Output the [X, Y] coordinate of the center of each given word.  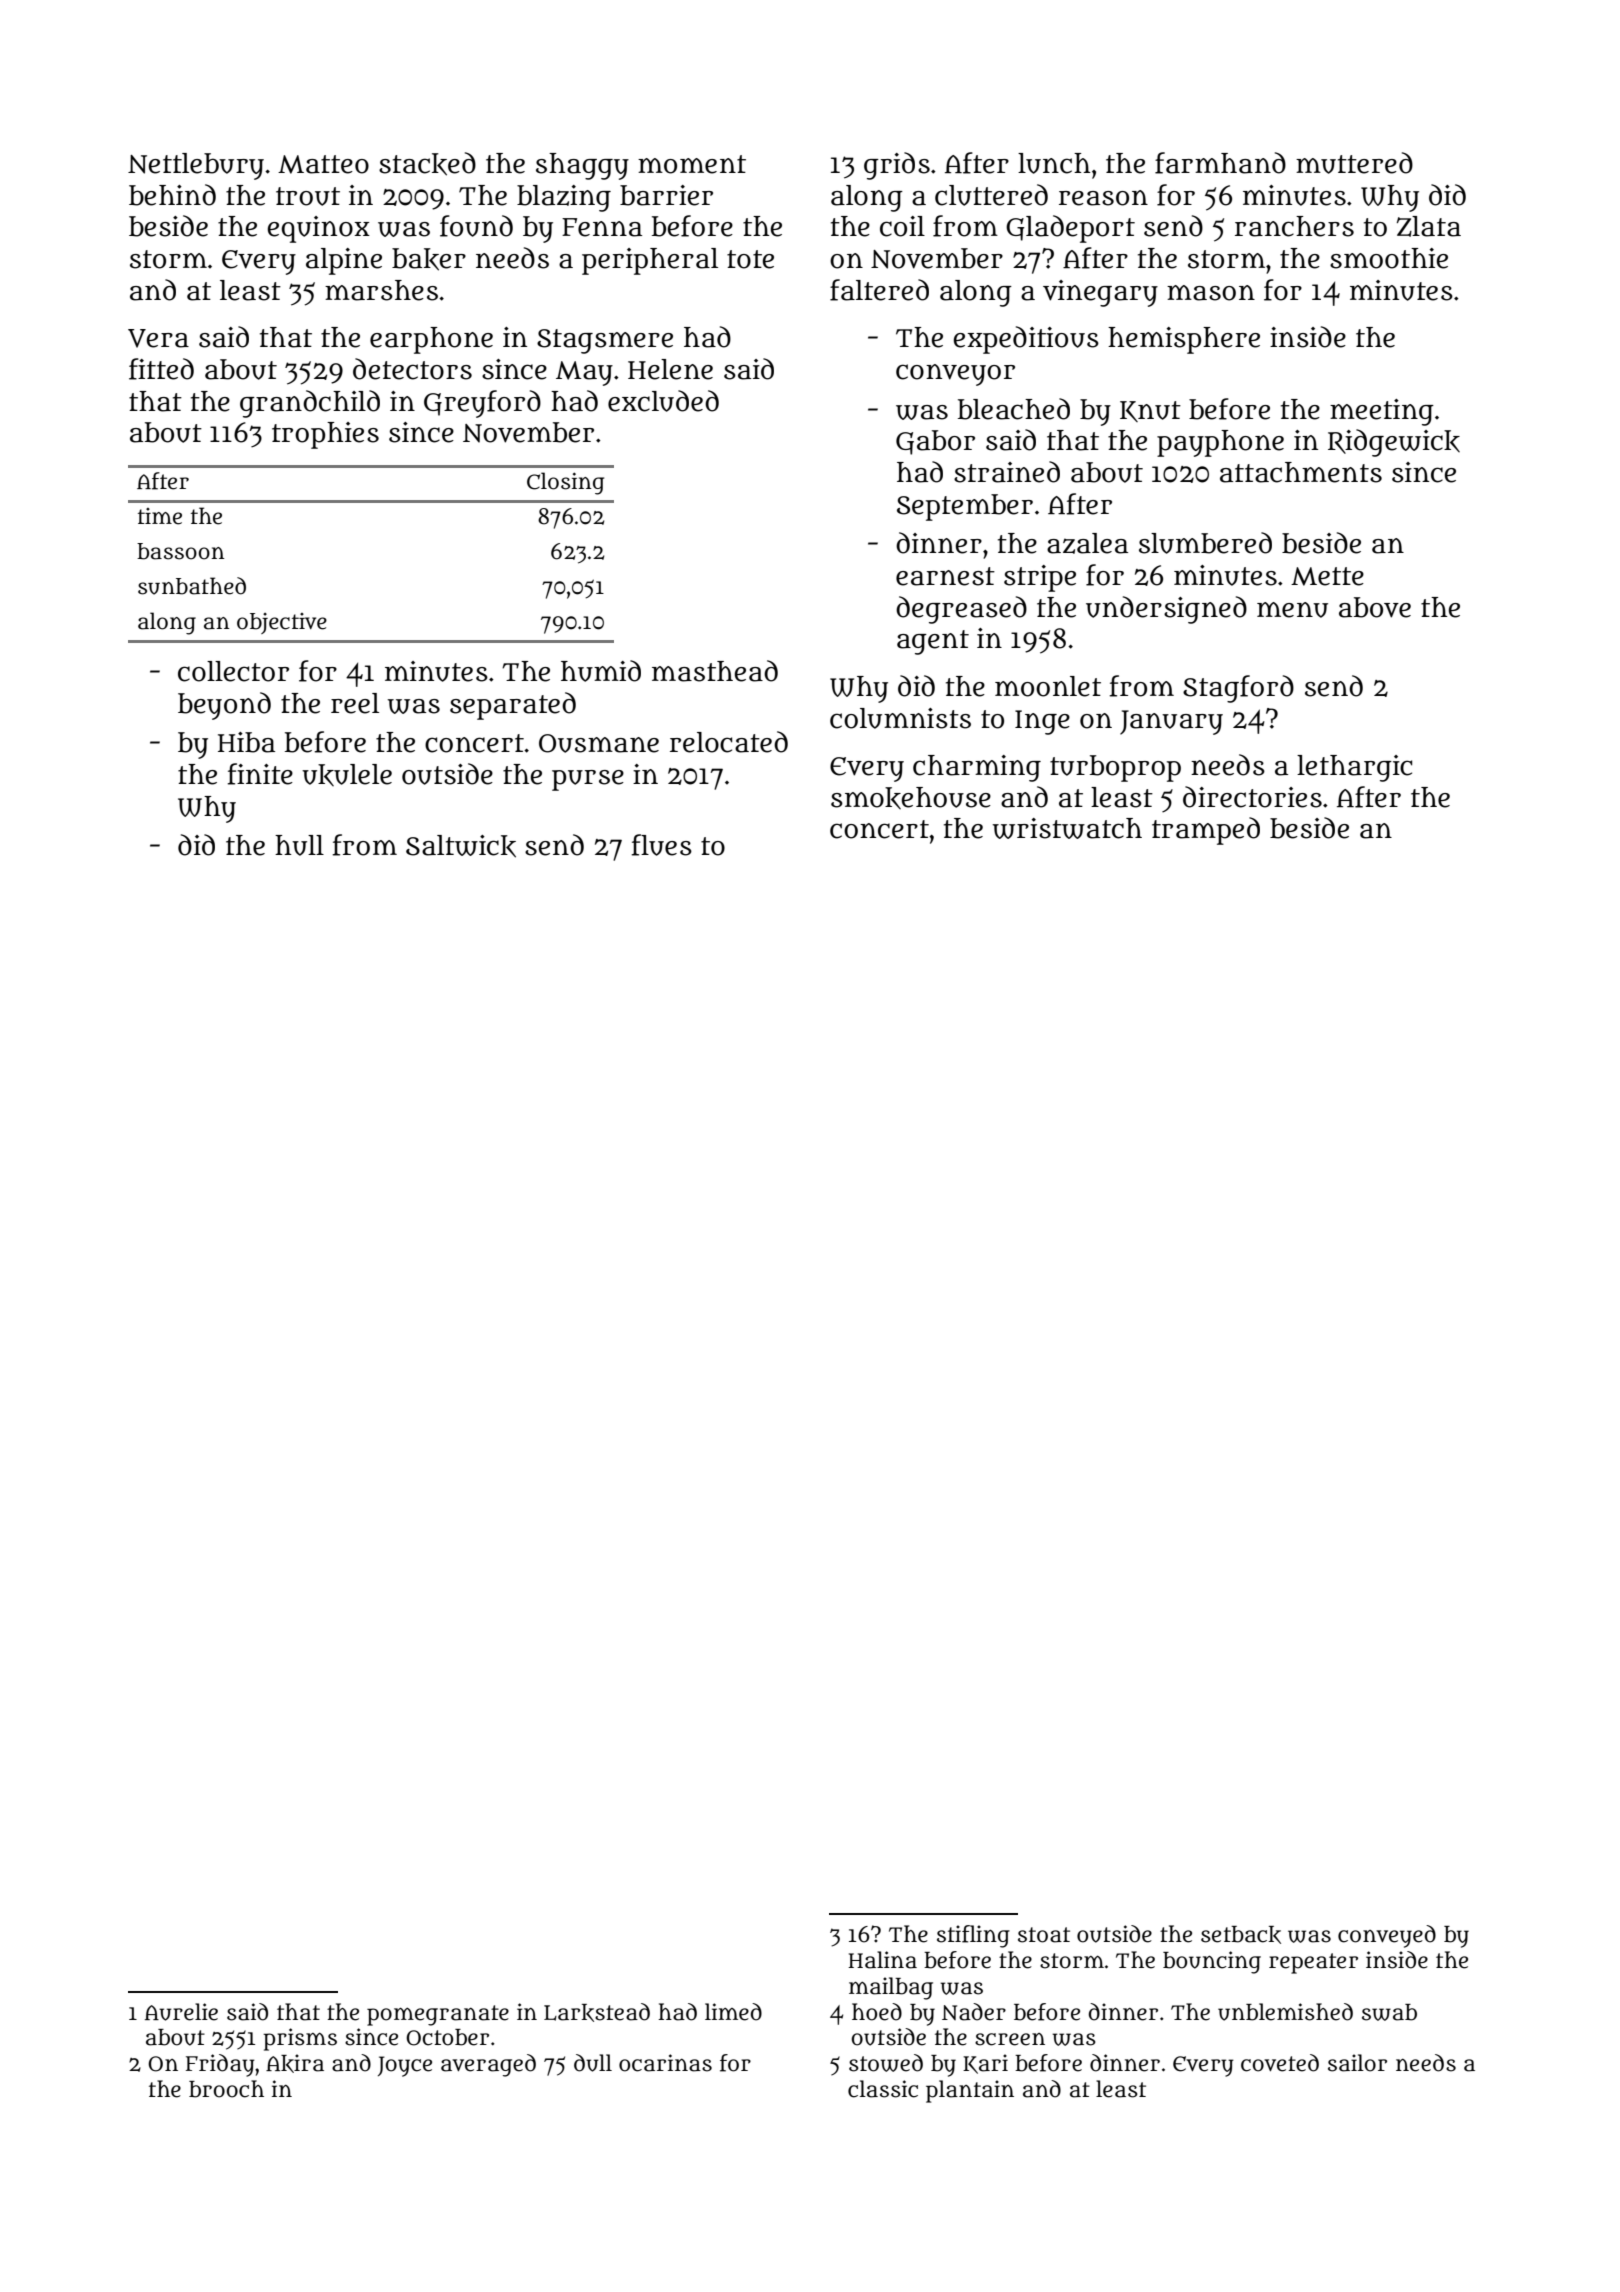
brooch [226, 2089]
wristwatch [1067, 828]
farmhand [1220, 163]
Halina [882, 1960]
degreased [961, 610]
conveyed [1387, 1936]
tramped [1206, 831]
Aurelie [181, 2012]
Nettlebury [196, 166]
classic [883, 2089]
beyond [224, 706]
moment [692, 164]
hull [299, 845]
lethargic [1354, 768]
